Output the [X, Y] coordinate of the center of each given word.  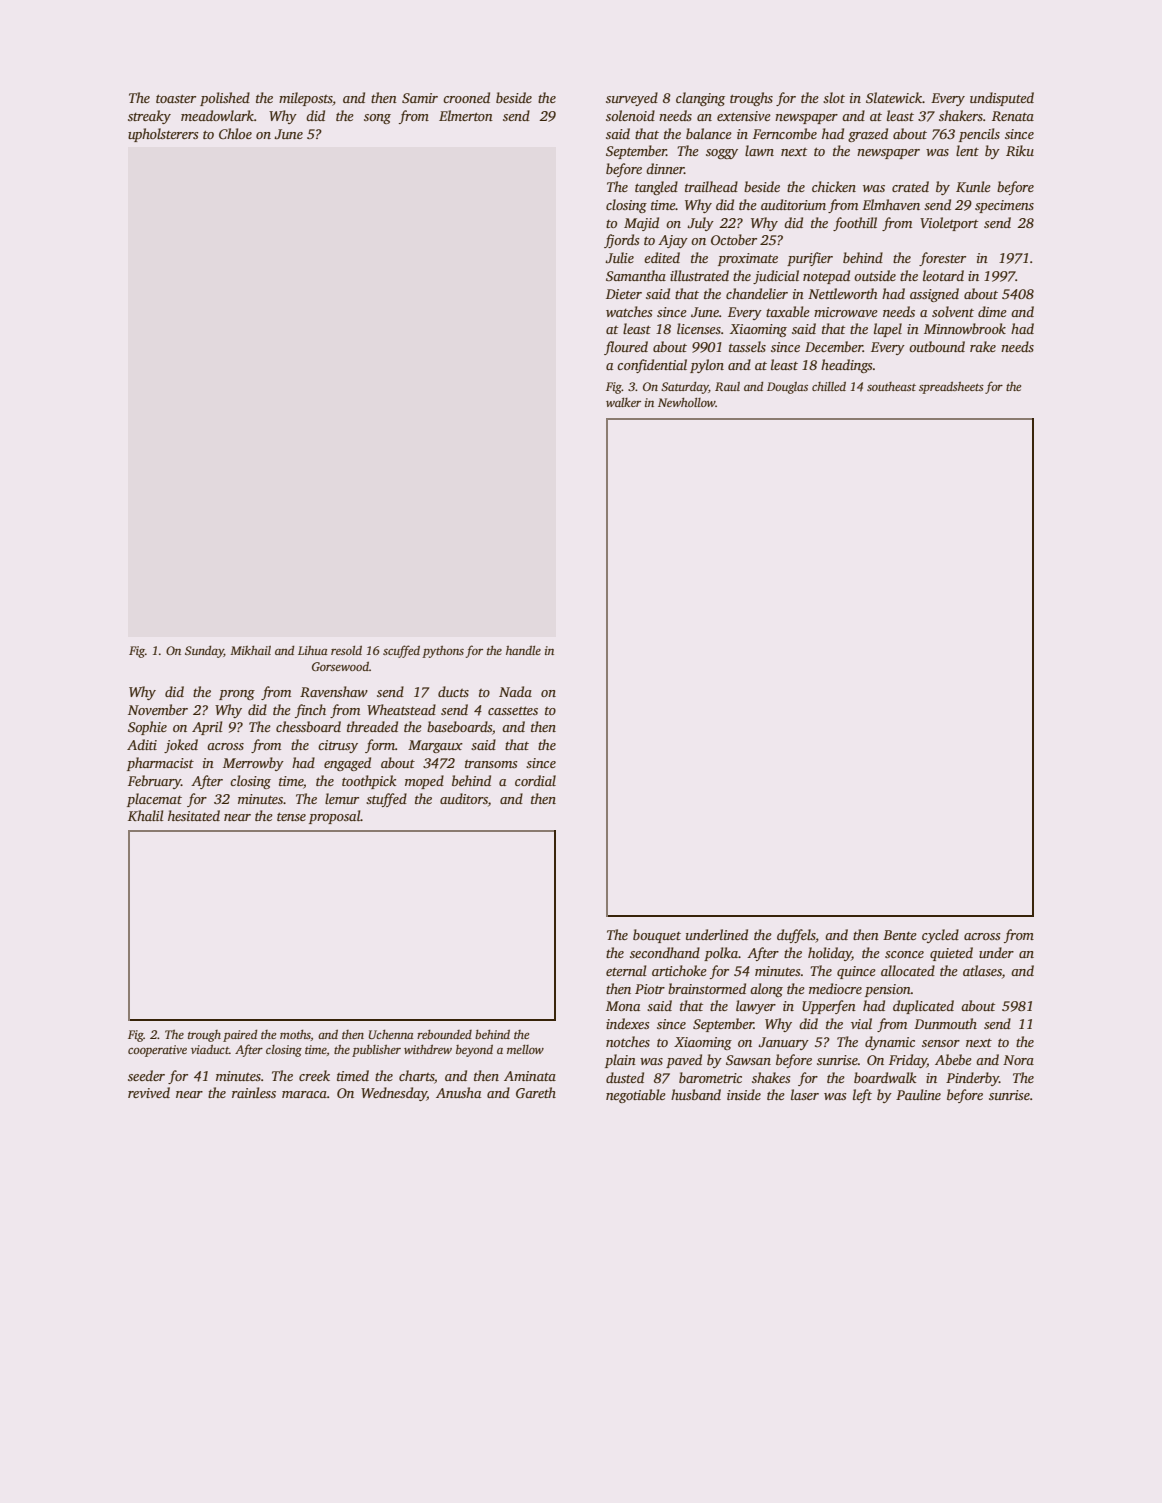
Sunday [204, 651]
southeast [891, 386]
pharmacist [160, 764]
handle [523, 650]
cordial [535, 780]
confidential [652, 366]
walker [623, 402]
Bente [900, 935]
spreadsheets [951, 387]
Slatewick [894, 97]
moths [295, 1034]
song [377, 119]
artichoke [679, 970]
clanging [700, 99]
